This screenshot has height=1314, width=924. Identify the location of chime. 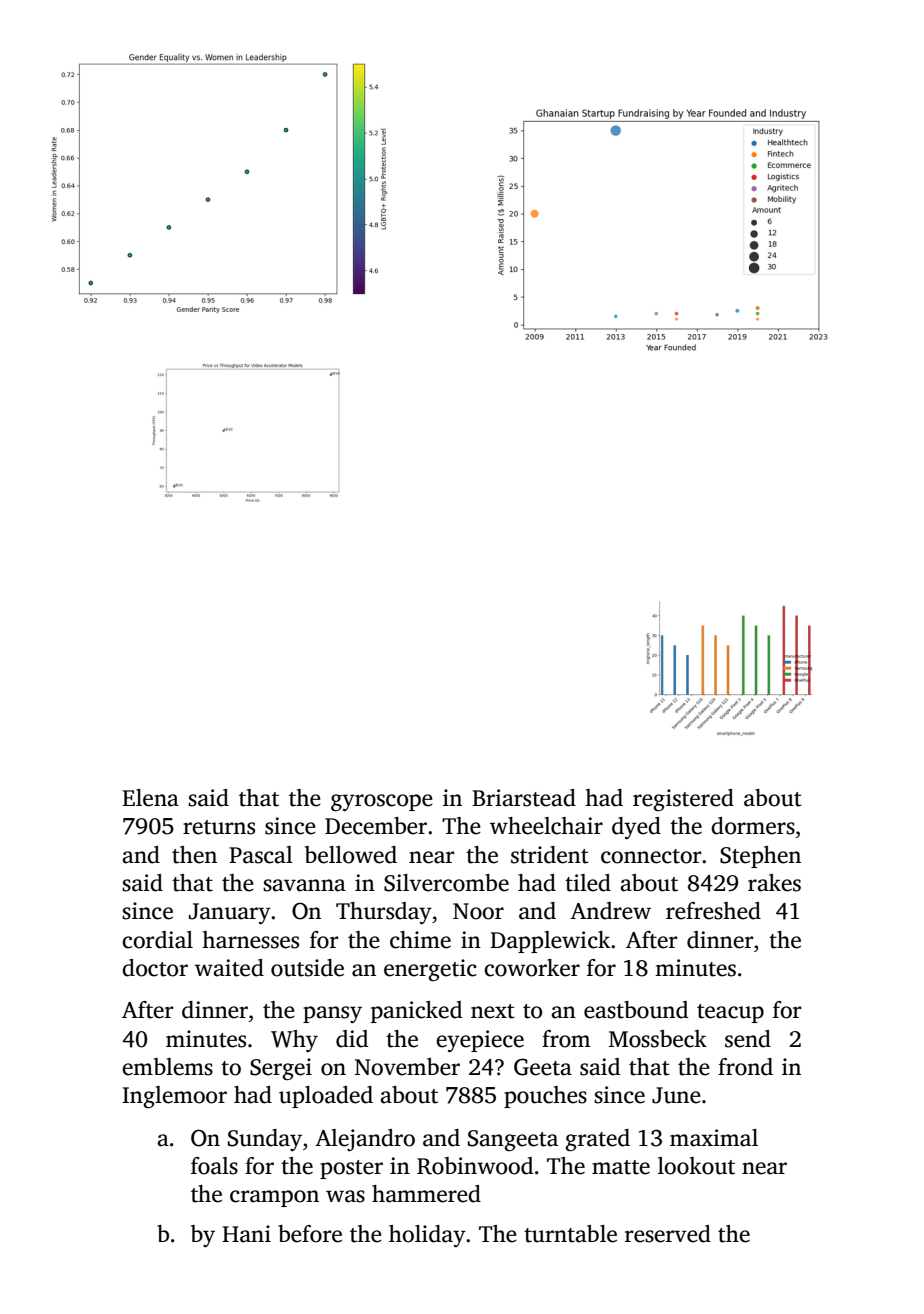
(420, 940).
